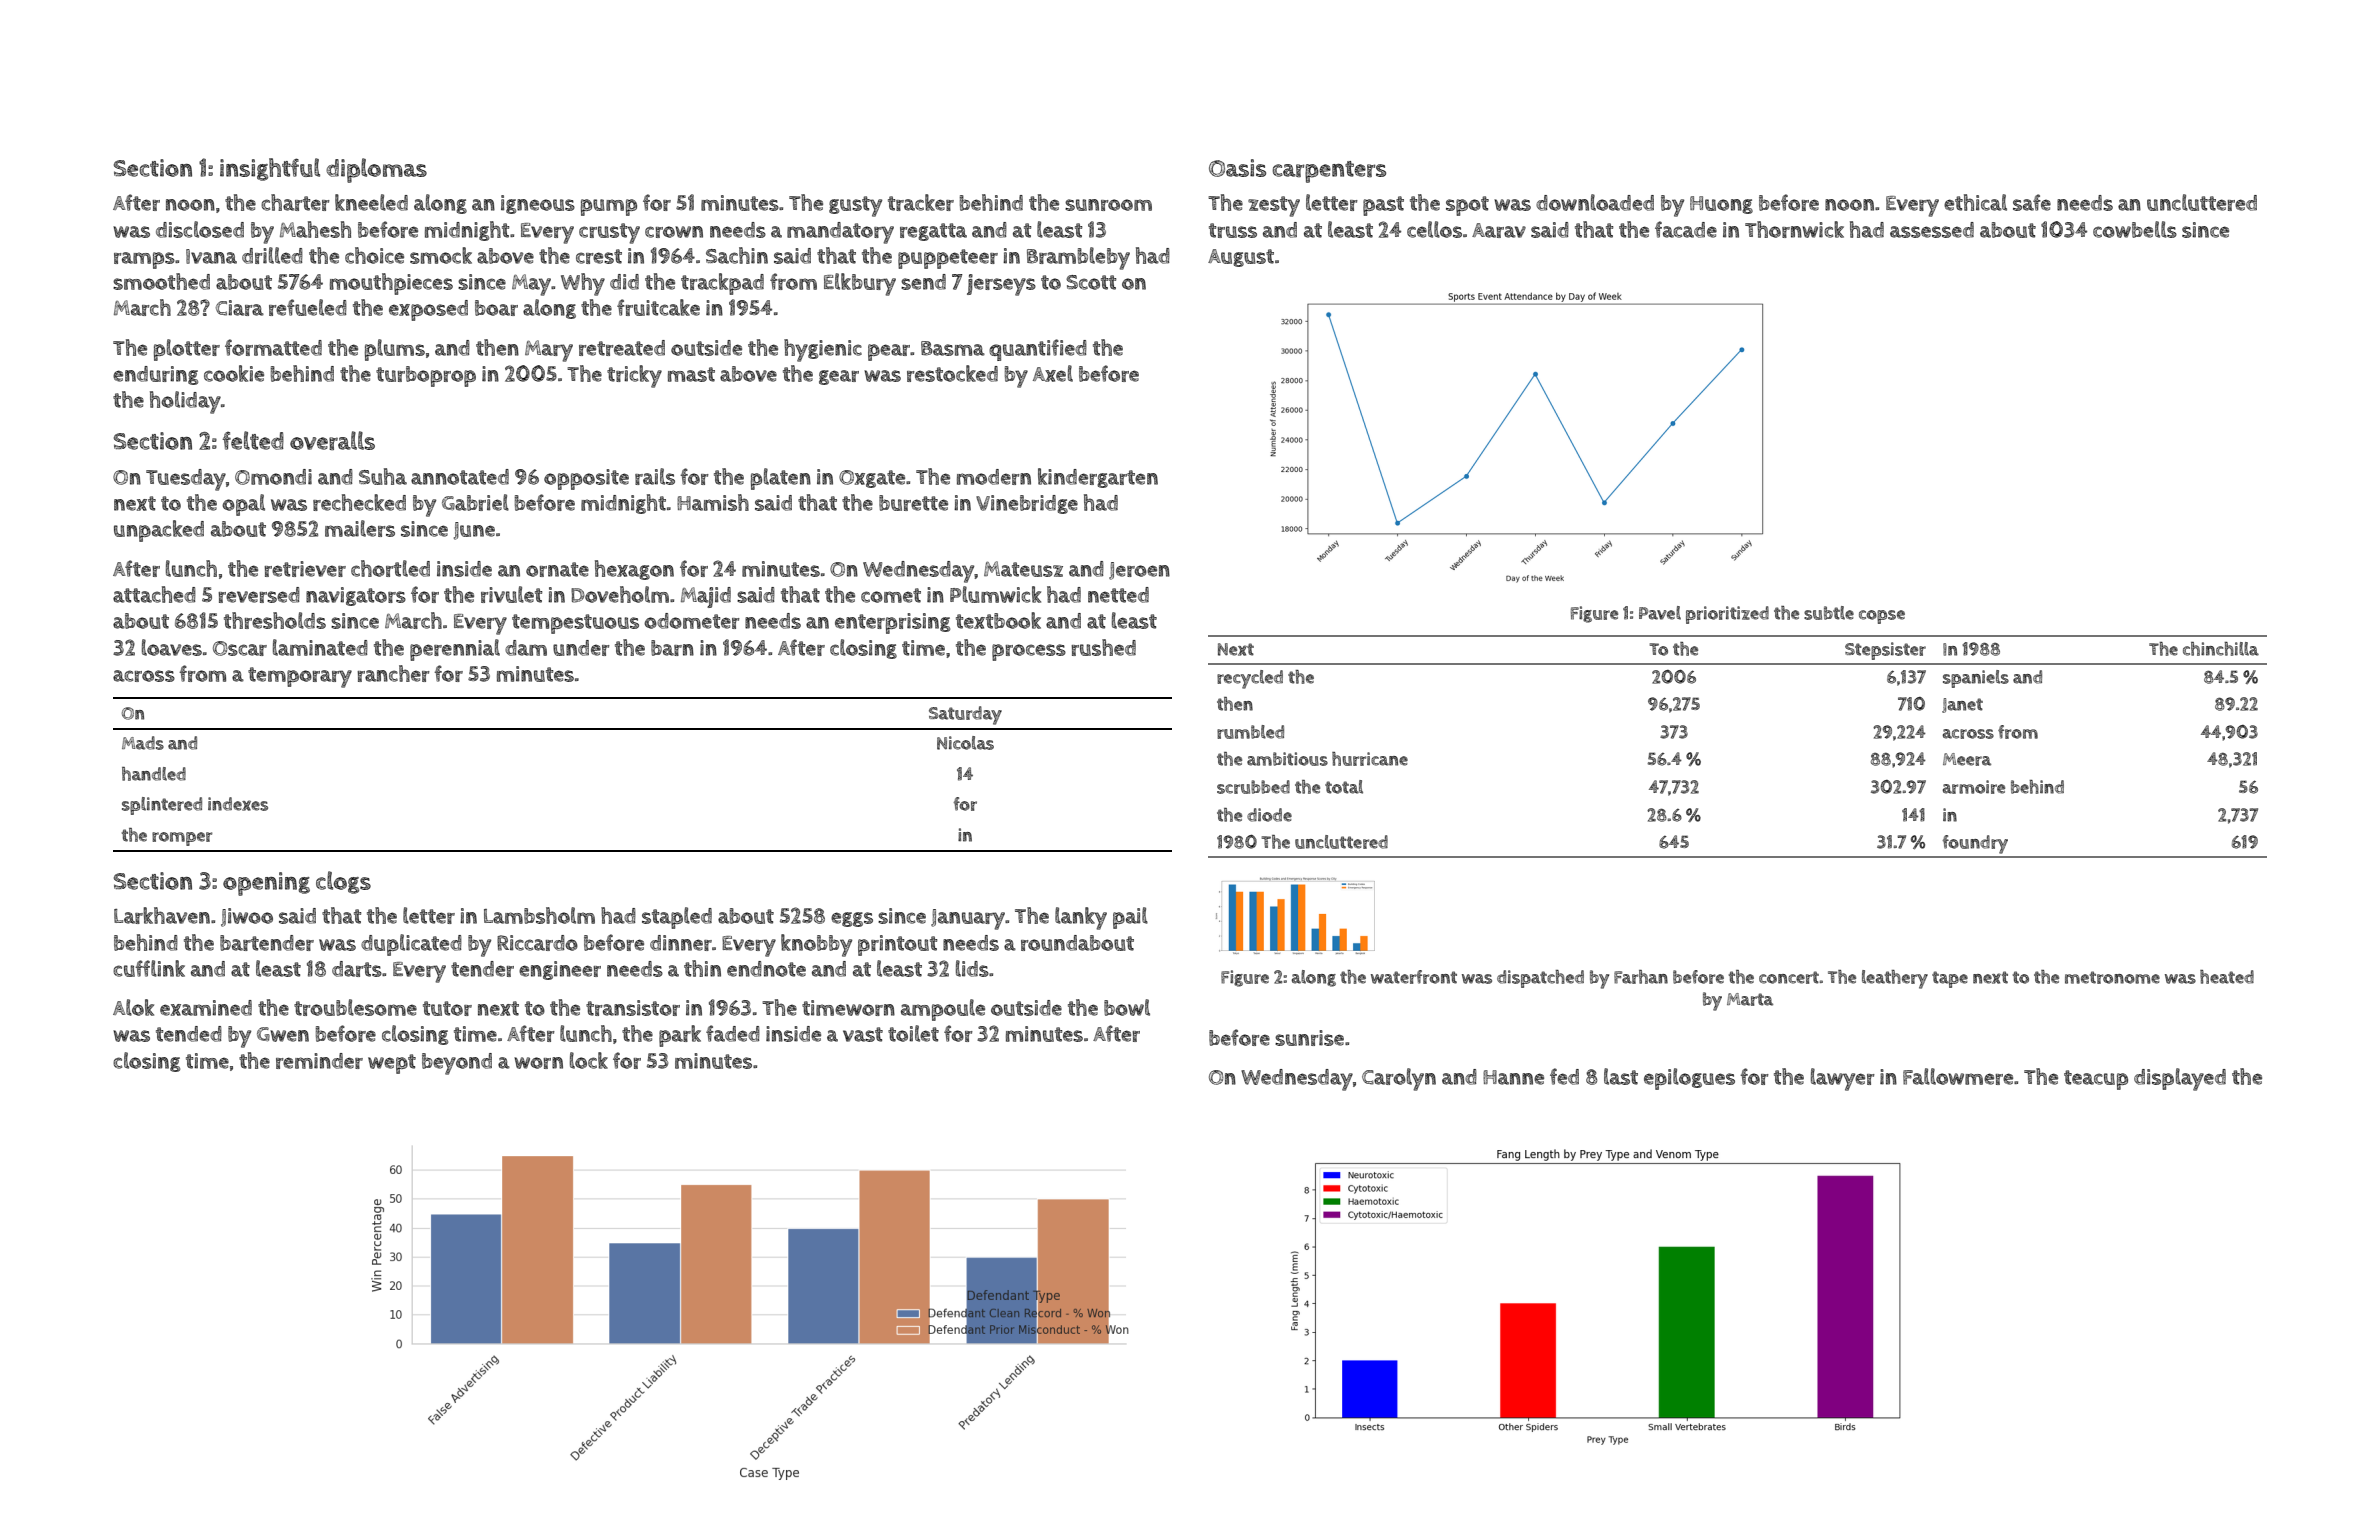  What do you see at coordinates (1399, 1079) in the screenshot?
I see `Carolyn` at bounding box center [1399, 1079].
